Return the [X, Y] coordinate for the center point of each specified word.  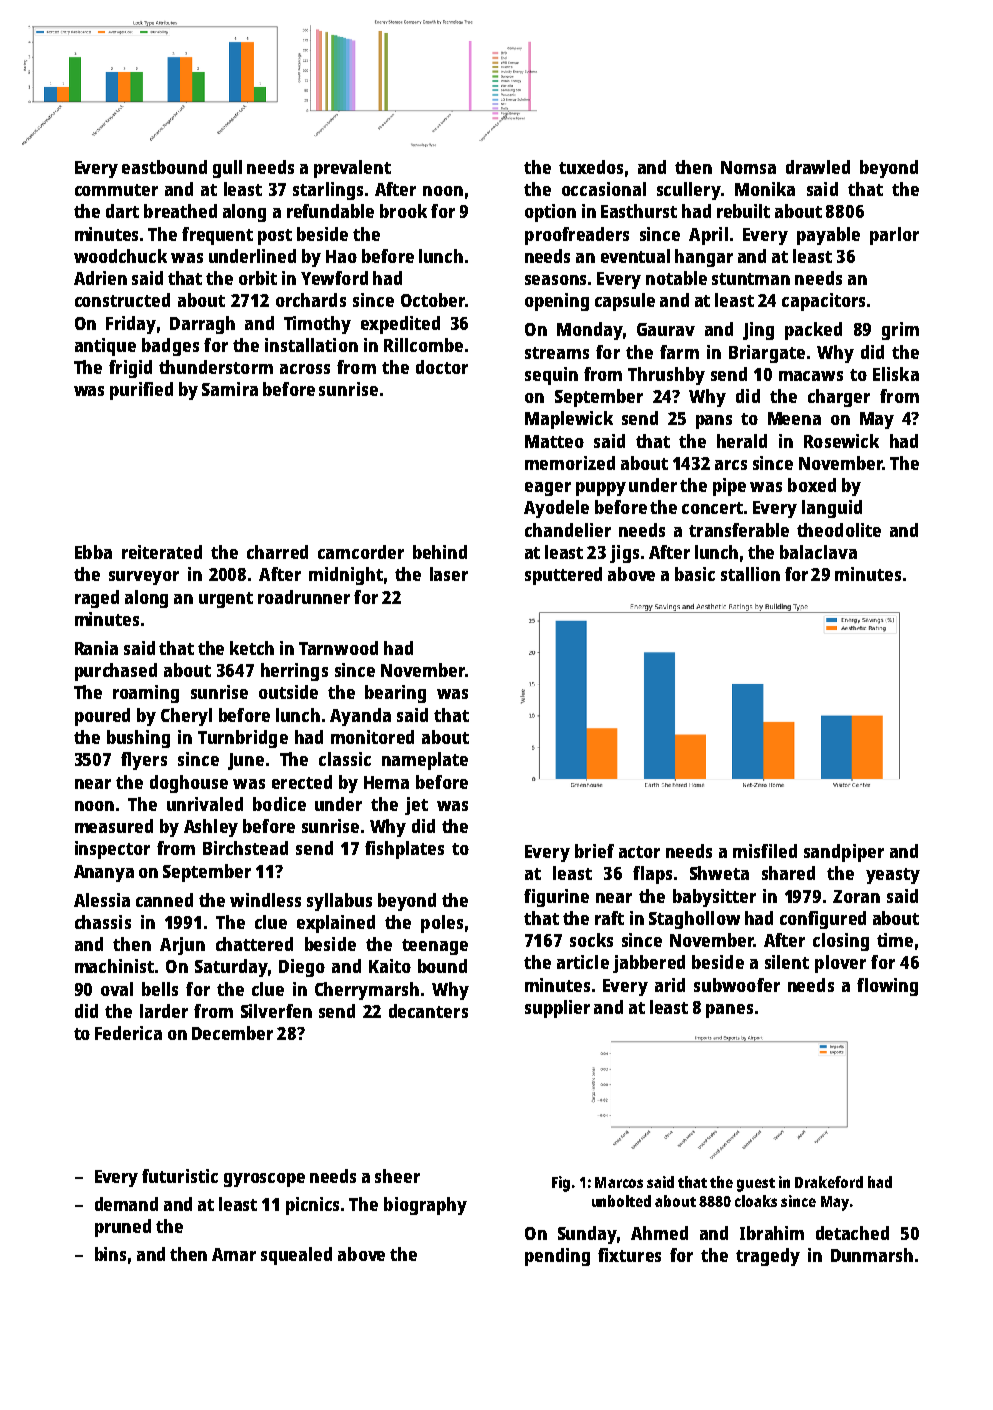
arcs [731, 465]
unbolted [621, 1201]
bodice [279, 804]
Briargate [767, 354]
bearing [395, 694]
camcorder [361, 552]
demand [126, 1204]
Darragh [202, 325]
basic [695, 574]
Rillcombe [423, 345]
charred [277, 552]
